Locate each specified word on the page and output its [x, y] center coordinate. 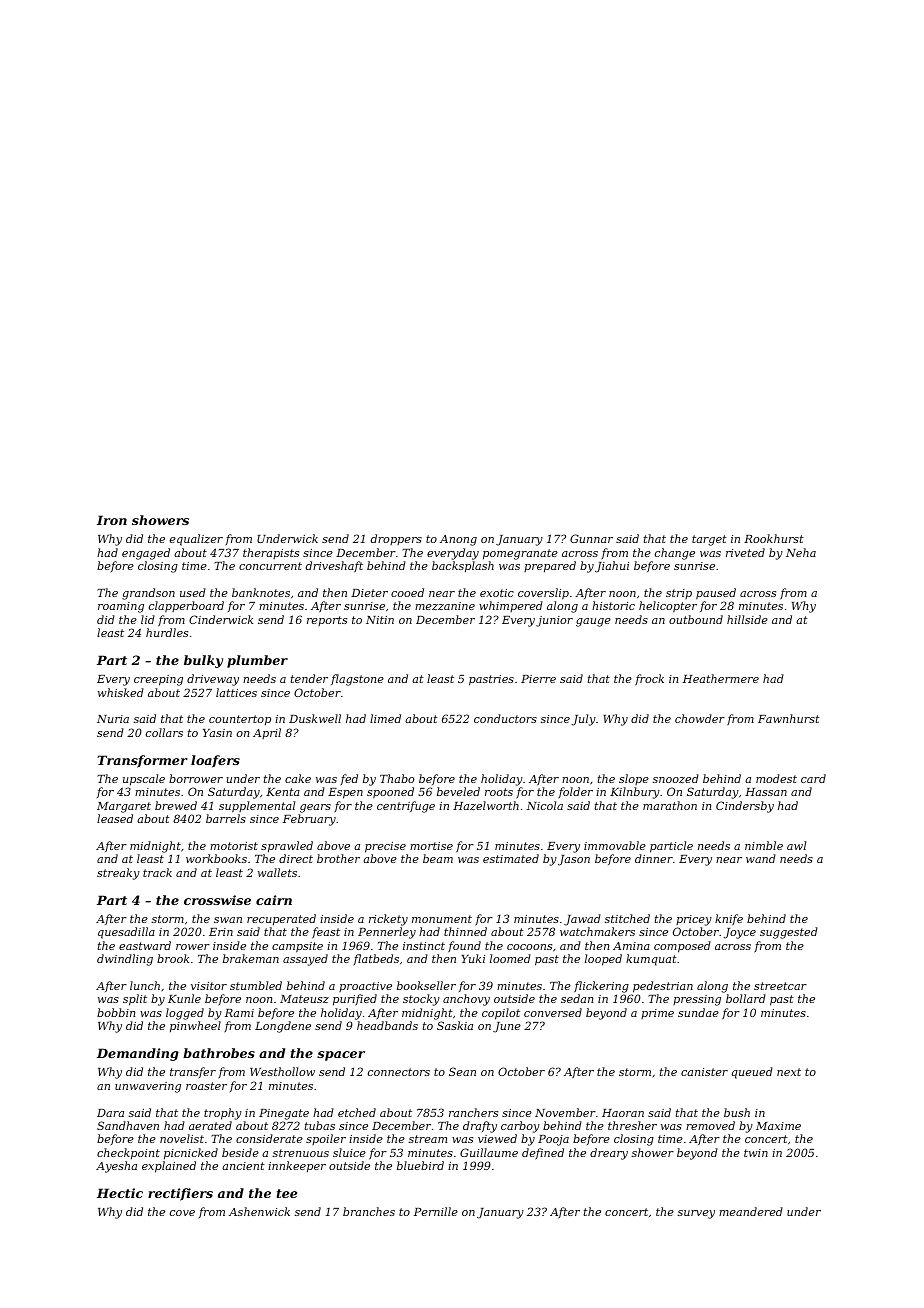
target [709, 540]
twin [756, 1153]
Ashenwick [259, 1211]
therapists [271, 553]
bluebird [420, 1165]
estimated [511, 858]
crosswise [217, 900]
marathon [670, 805]
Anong [458, 540]
